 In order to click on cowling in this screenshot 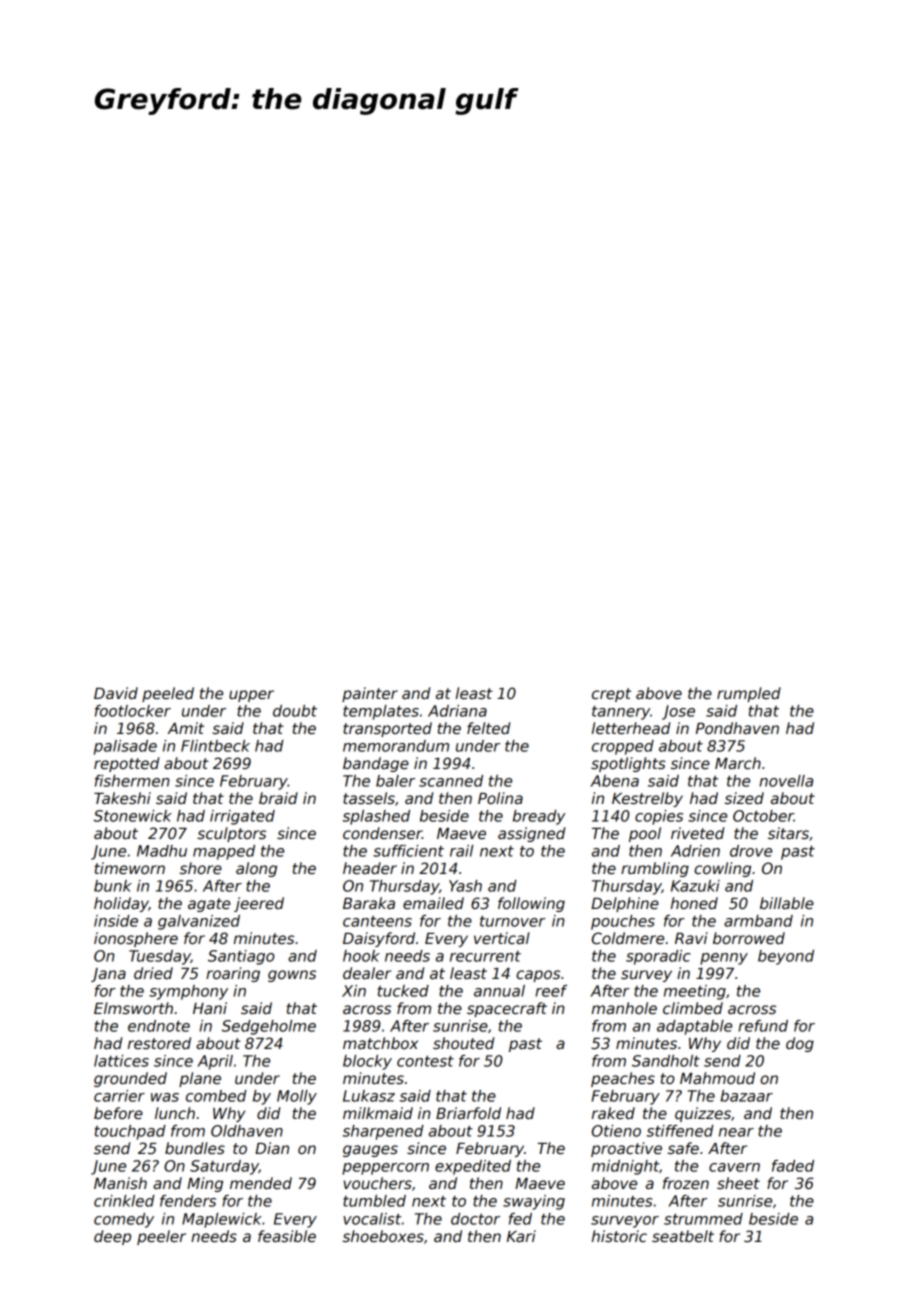, I will do `click(722, 869)`.
